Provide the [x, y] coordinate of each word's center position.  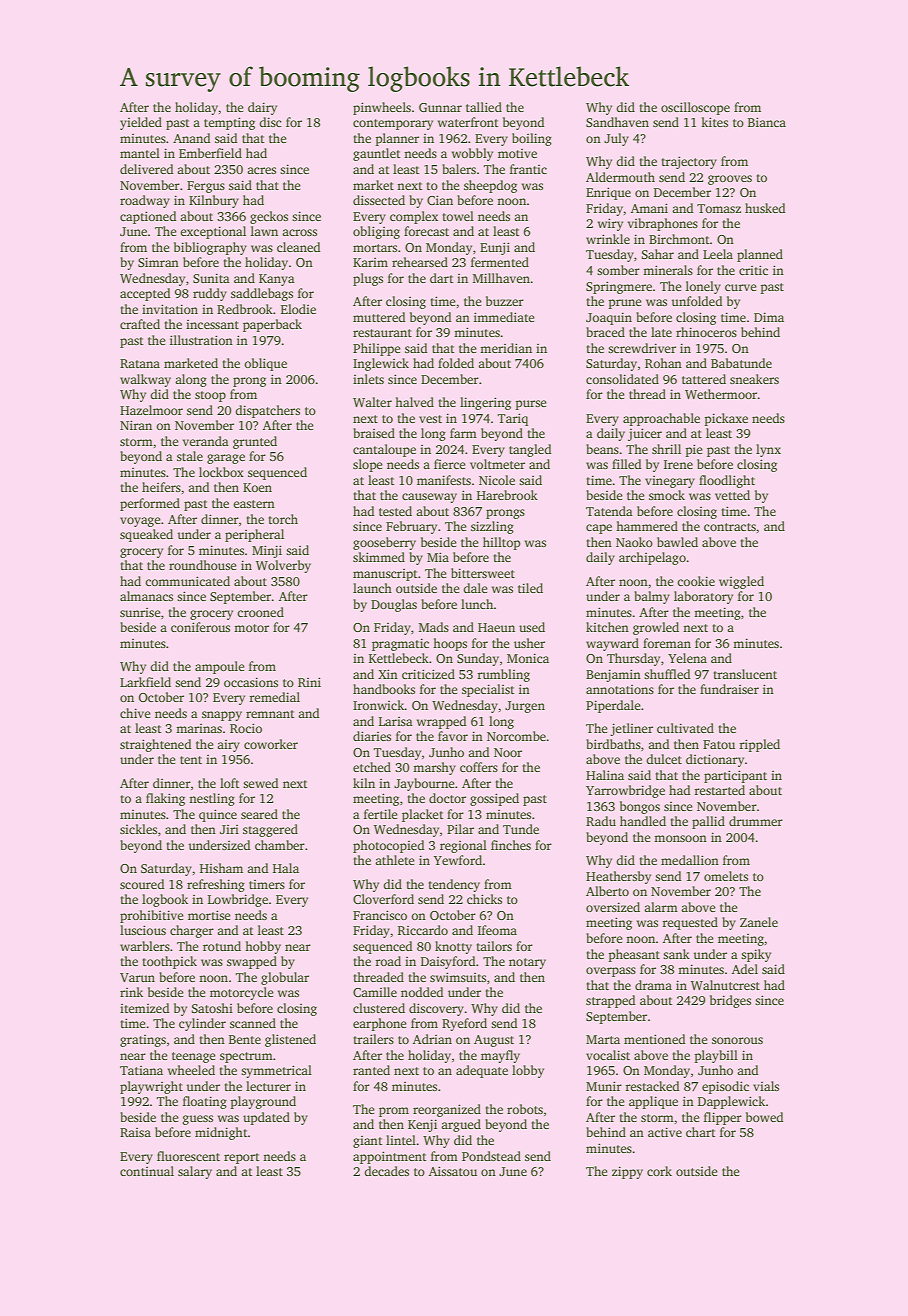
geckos [269, 217]
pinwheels [382, 108]
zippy [627, 1172]
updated [266, 1118]
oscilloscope [695, 108]
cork [659, 1171]
